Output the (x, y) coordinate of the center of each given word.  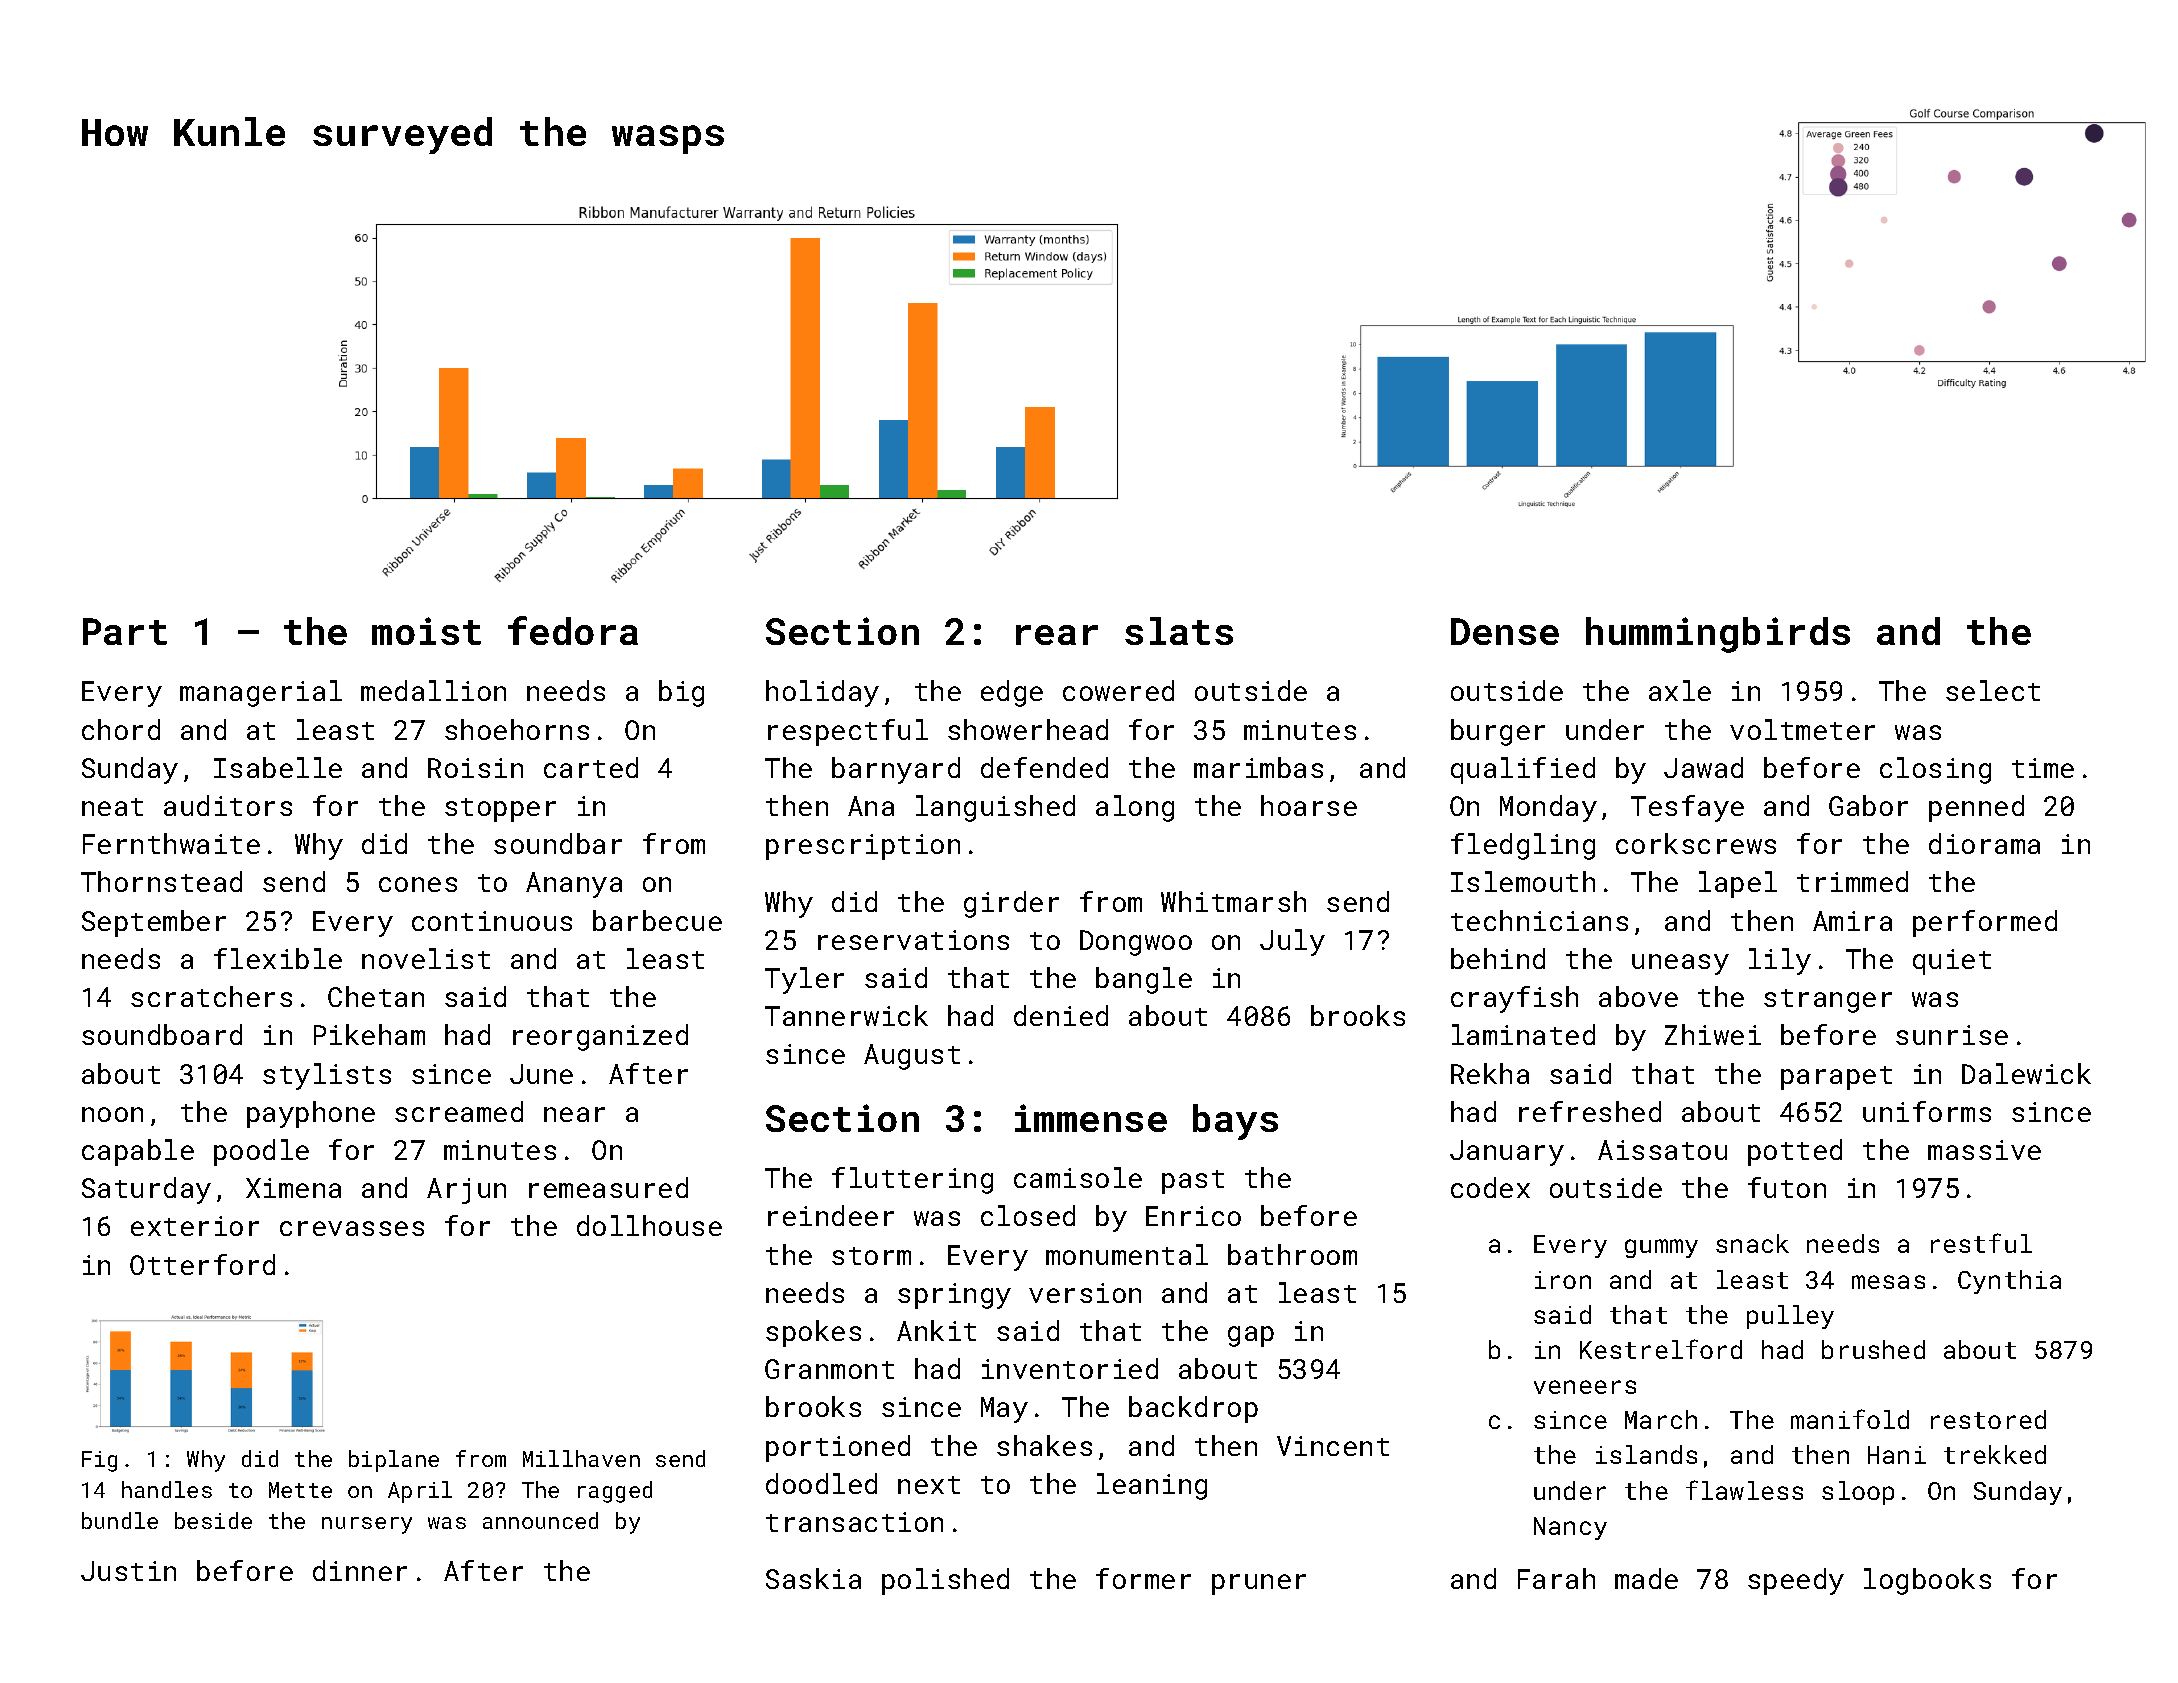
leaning (1152, 1486)
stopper (500, 810)
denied (1061, 1015)
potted (1795, 1152)
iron (1563, 1280)
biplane (394, 1461)
